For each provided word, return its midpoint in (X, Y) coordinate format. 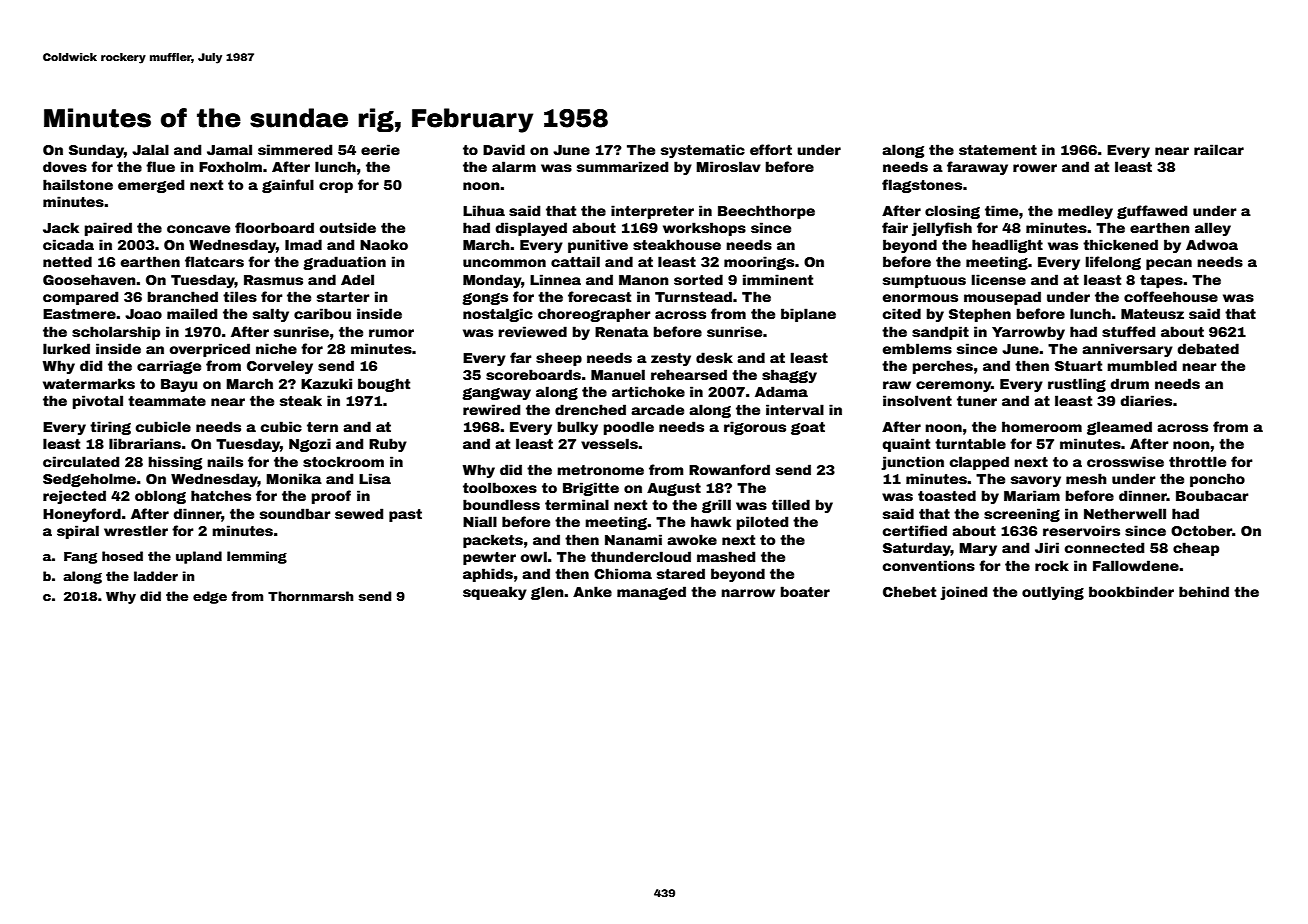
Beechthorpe (766, 212)
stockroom (343, 461)
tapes (1161, 281)
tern (322, 427)
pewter (489, 558)
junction (912, 463)
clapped (979, 463)
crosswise (1125, 461)
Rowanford (729, 469)
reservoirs (1081, 530)
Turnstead (693, 296)
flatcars (214, 261)
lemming (257, 557)
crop (336, 187)
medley (1085, 212)
